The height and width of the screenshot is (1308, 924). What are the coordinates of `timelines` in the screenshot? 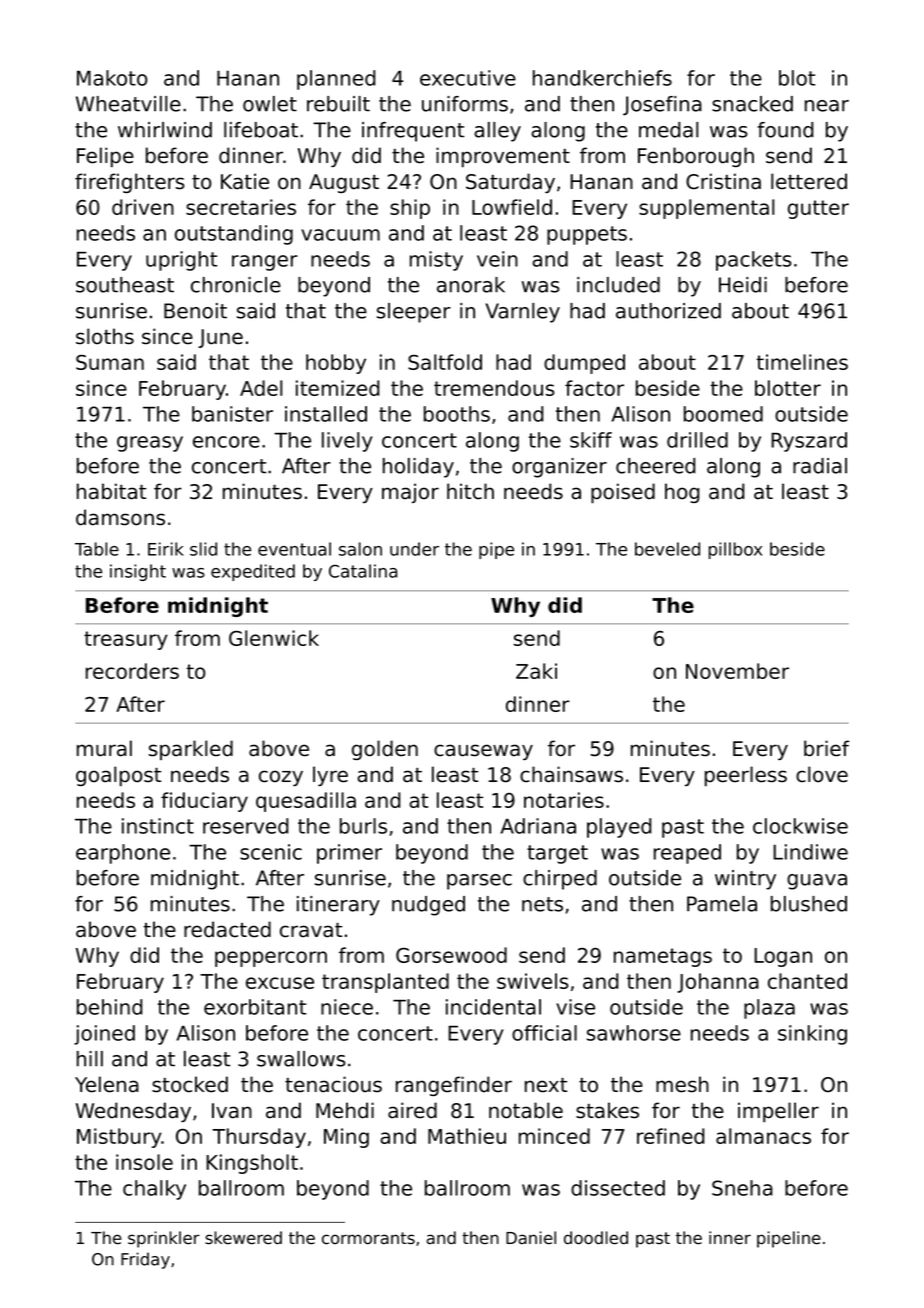 It's located at (802, 362).
